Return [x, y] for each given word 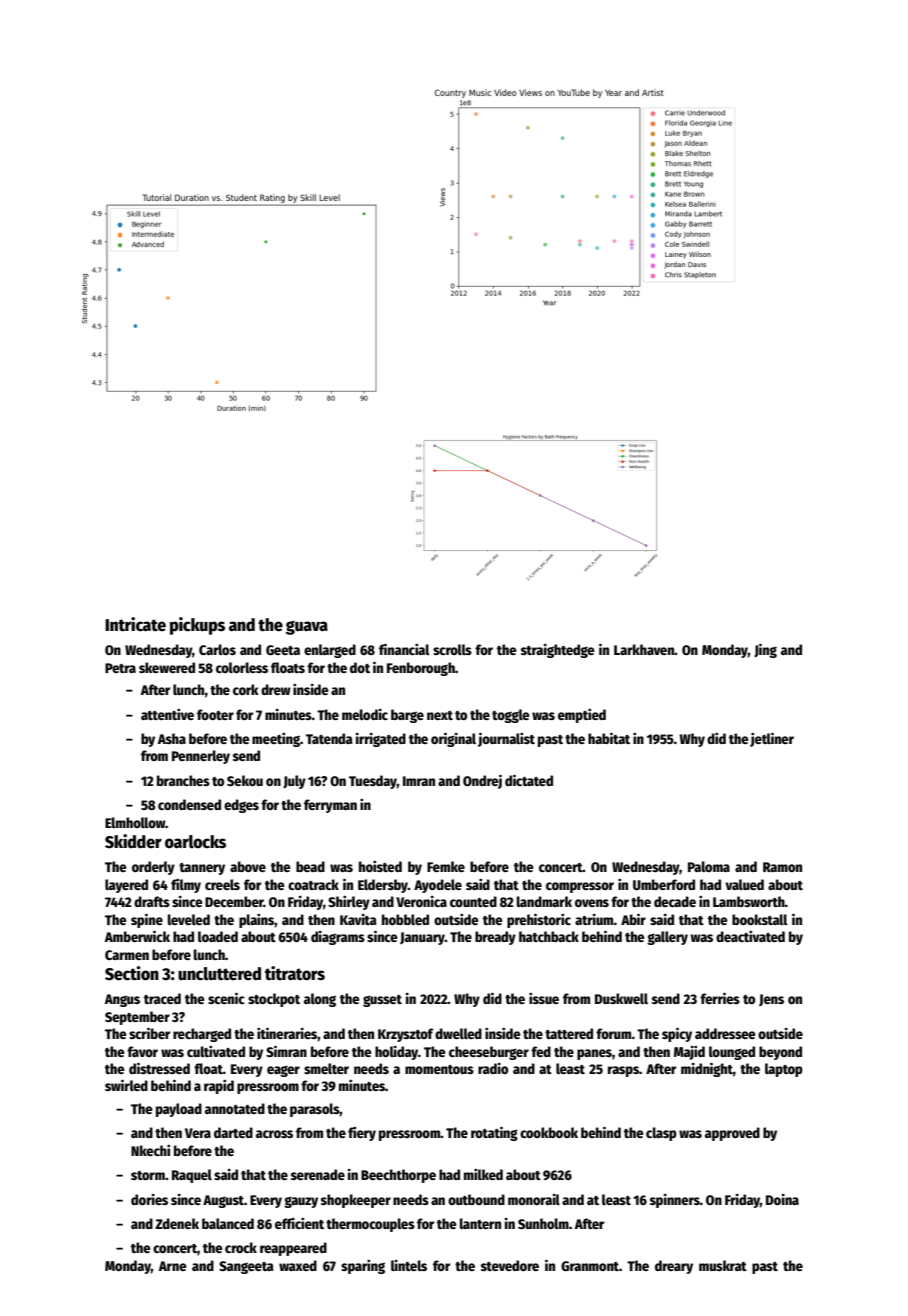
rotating [494, 1133]
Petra [120, 668]
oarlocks [195, 842]
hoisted [380, 866]
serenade [318, 1174]
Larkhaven [644, 649]
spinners [675, 1201]
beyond [780, 1053]
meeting [276, 740]
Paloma [709, 866]
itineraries [287, 1033]
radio [493, 1068]
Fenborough [421, 669]
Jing [765, 650]
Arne [173, 1266]
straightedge [558, 651]
